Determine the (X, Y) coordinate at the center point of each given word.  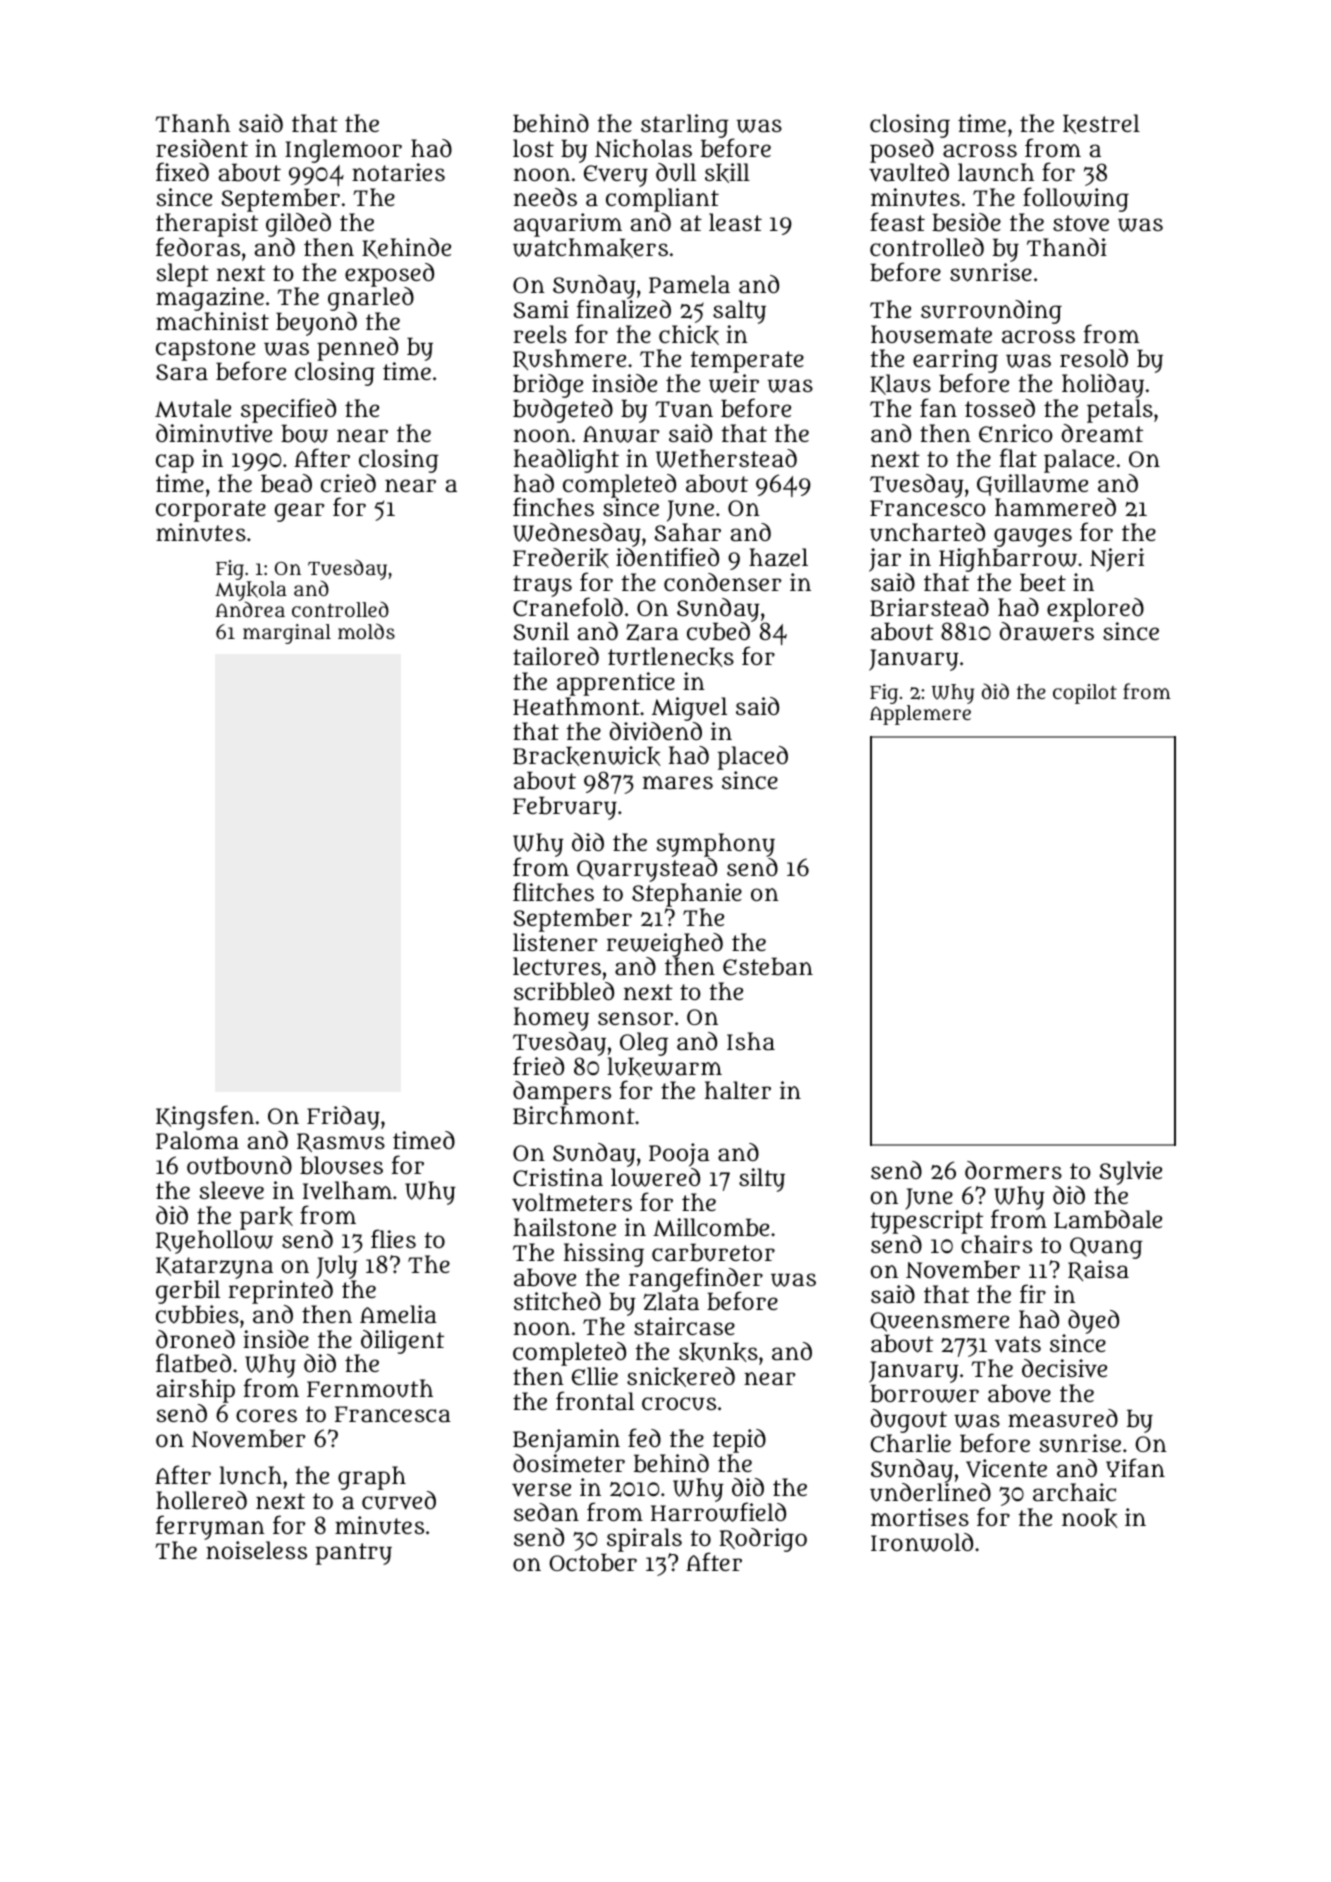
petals (1120, 411)
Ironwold (922, 1542)
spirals (644, 1540)
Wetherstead (726, 458)
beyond (316, 324)
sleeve (231, 1190)
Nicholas (643, 148)
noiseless (256, 1550)
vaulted (909, 172)
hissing (604, 1255)
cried (348, 483)
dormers (1013, 1170)
